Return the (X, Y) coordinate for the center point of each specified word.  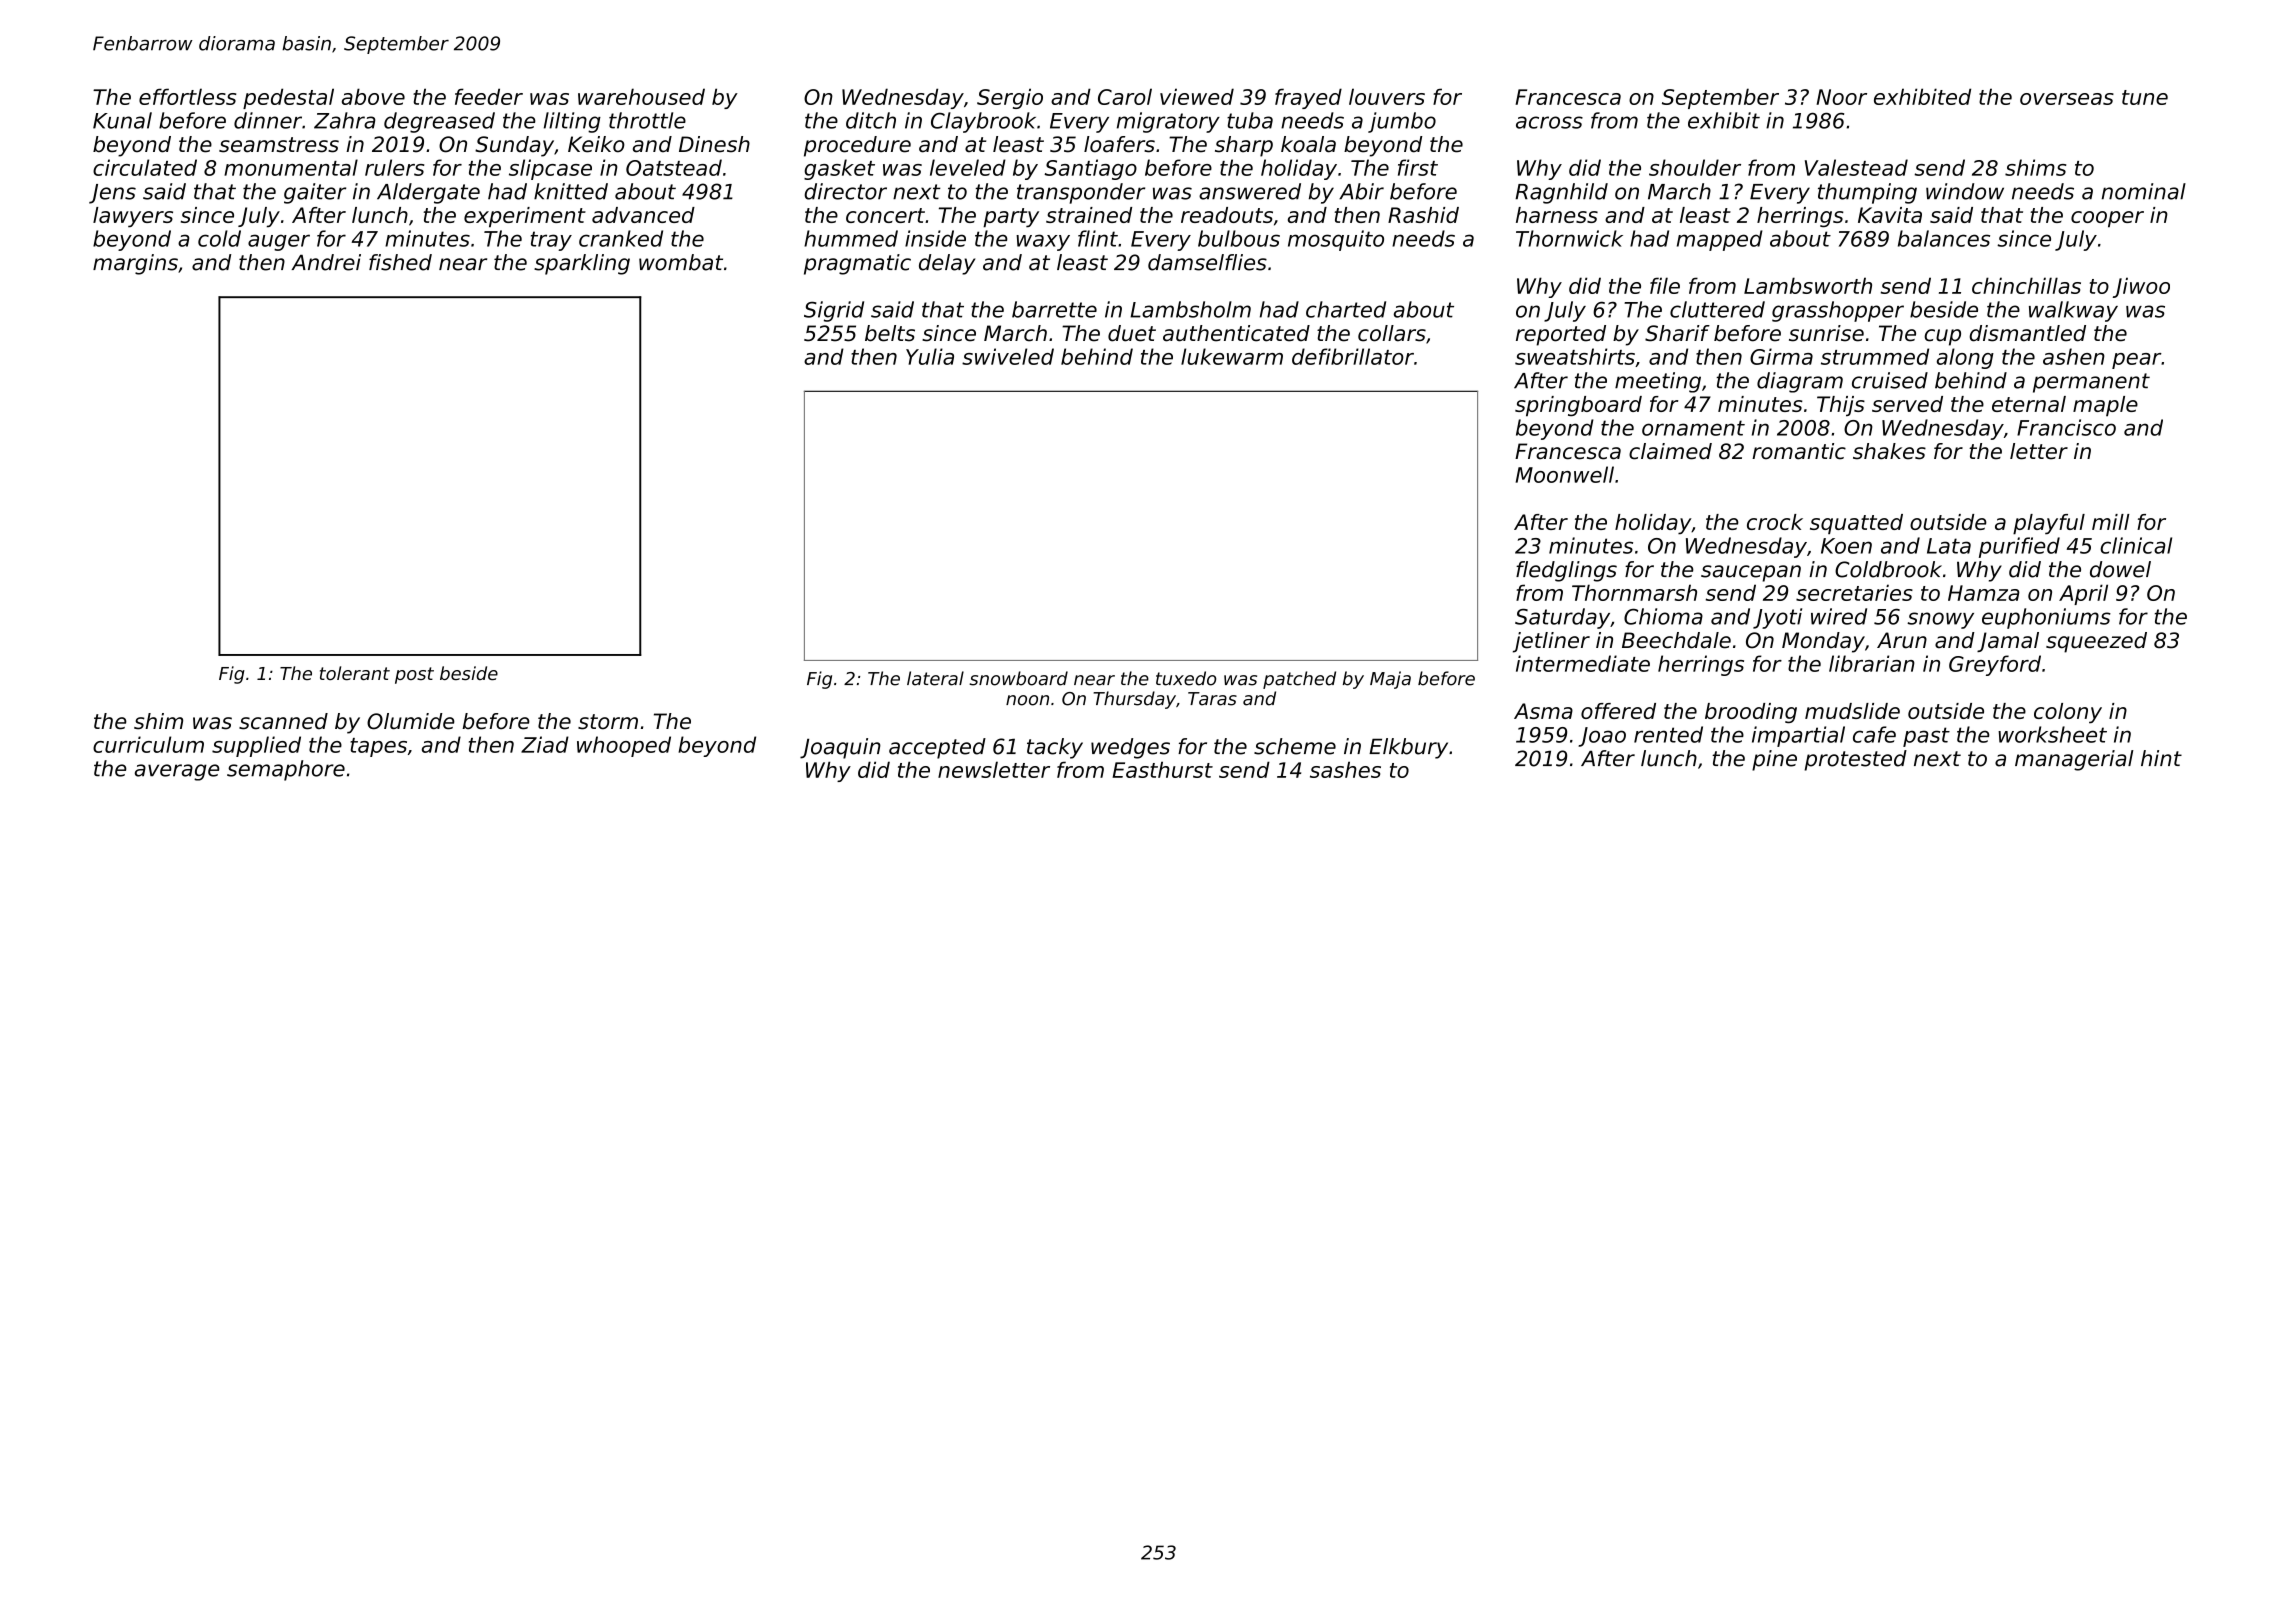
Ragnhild (1561, 193)
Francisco (2066, 427)
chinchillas (2026, 285)
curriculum (148, 744)
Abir (1361, 191)
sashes (1345, 769)
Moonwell (1565, 474)
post (414, 675)
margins (135, 264)
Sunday (514, 146)
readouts (1227, 215)
